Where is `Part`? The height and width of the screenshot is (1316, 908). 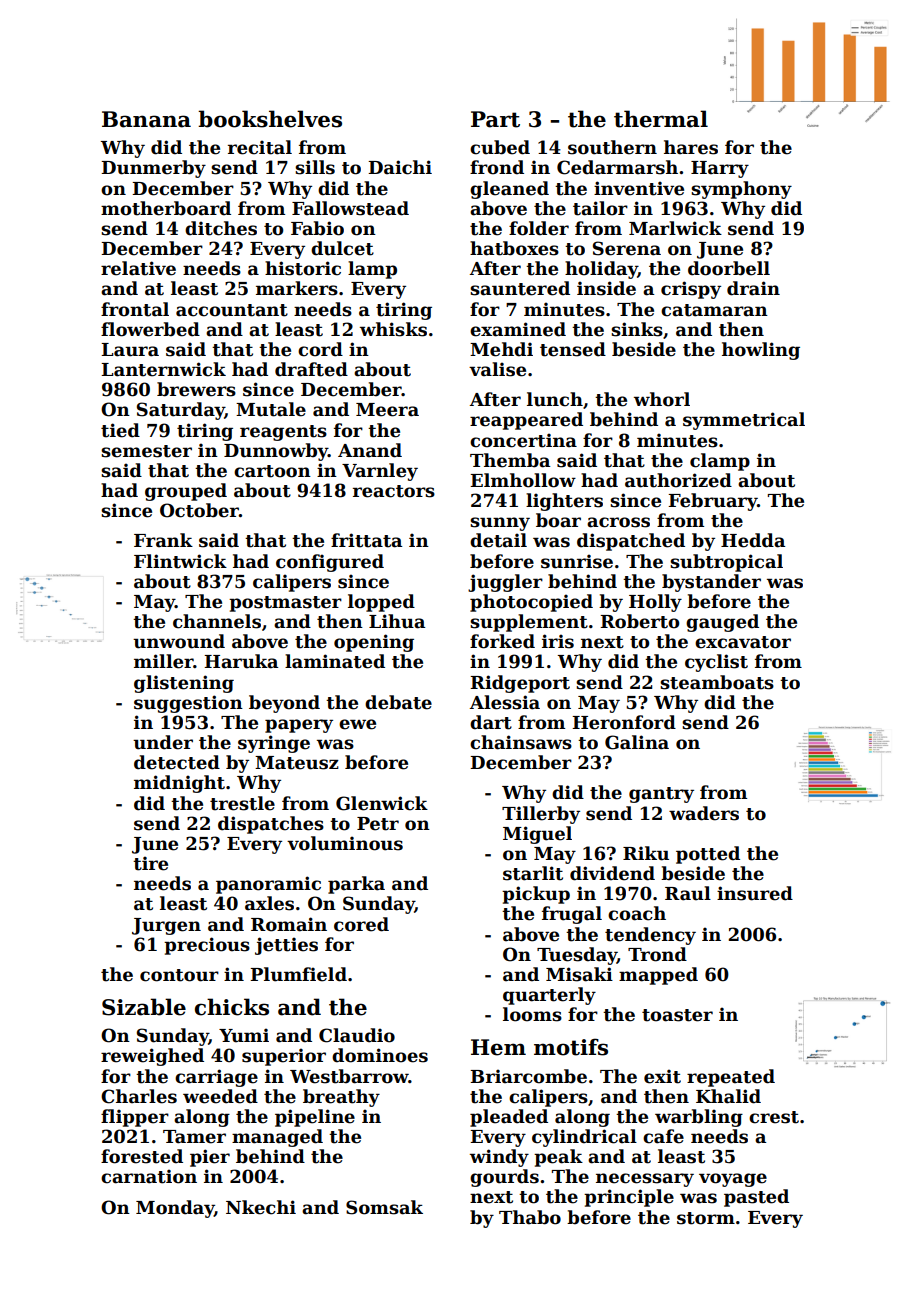
Part is located at coordinates (495, 119).
